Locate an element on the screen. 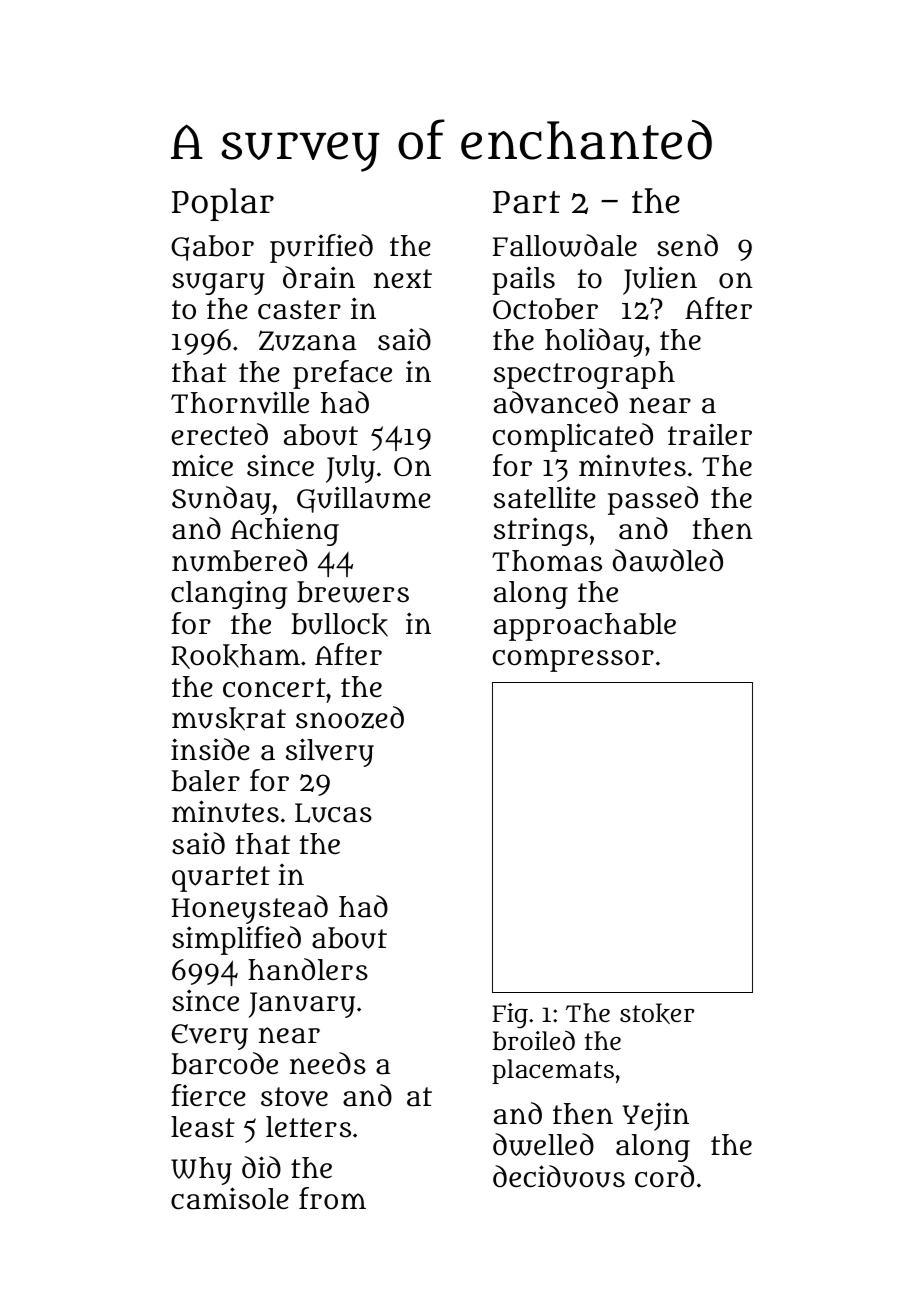 The image size is (924, 1311). numbered is located at coordinates (239, 560).
